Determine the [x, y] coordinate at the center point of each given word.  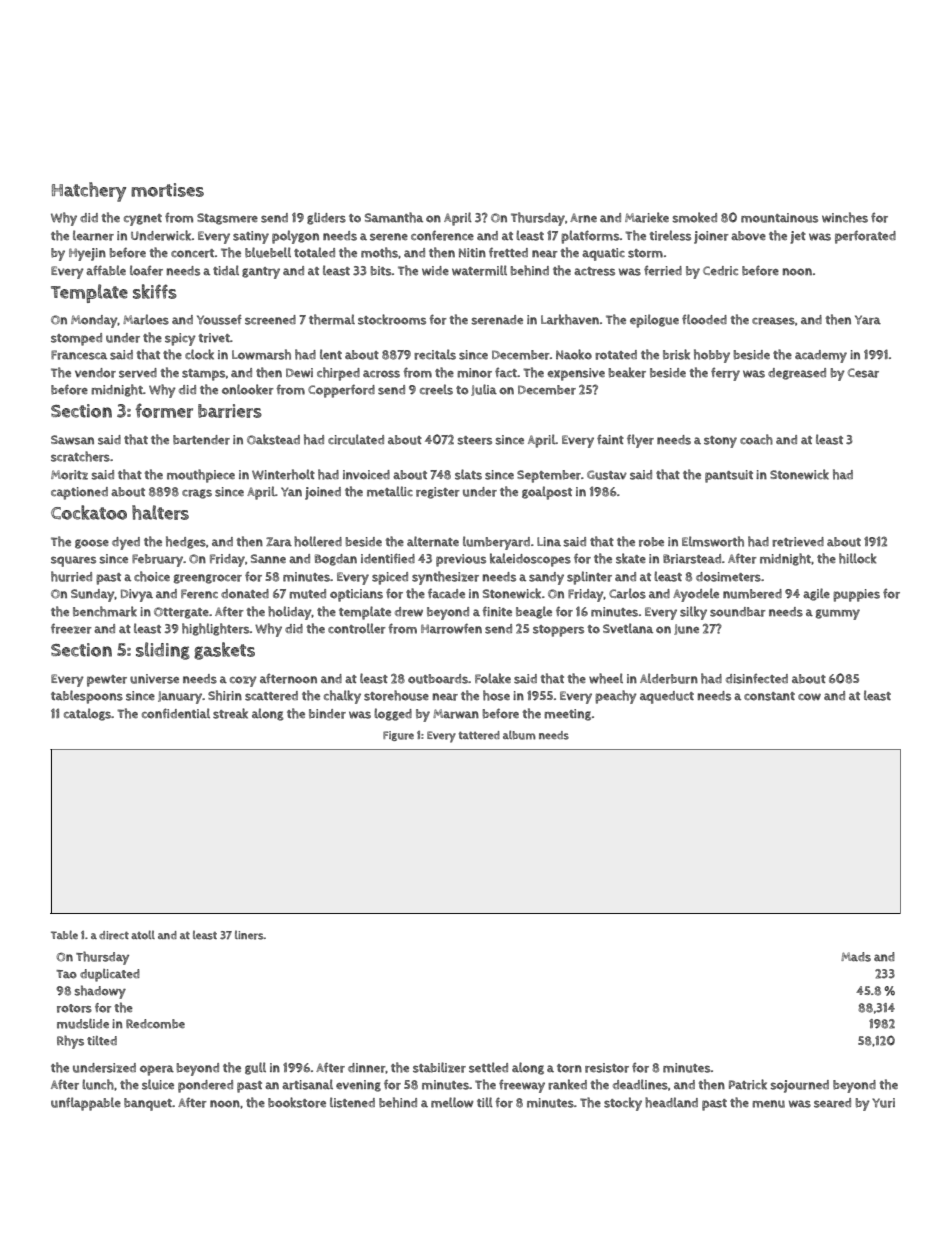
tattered [479, 735]
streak [230, 713]
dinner [366, 1068]
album [519, 735]
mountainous [779, 218]
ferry [725, 374]
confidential [176, 713]
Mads [856, 957]
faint [610, 439]
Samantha [394, 217]
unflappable [86, 1104]
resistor [607, 1068]
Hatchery [89, 192]
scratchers [80, 456]
